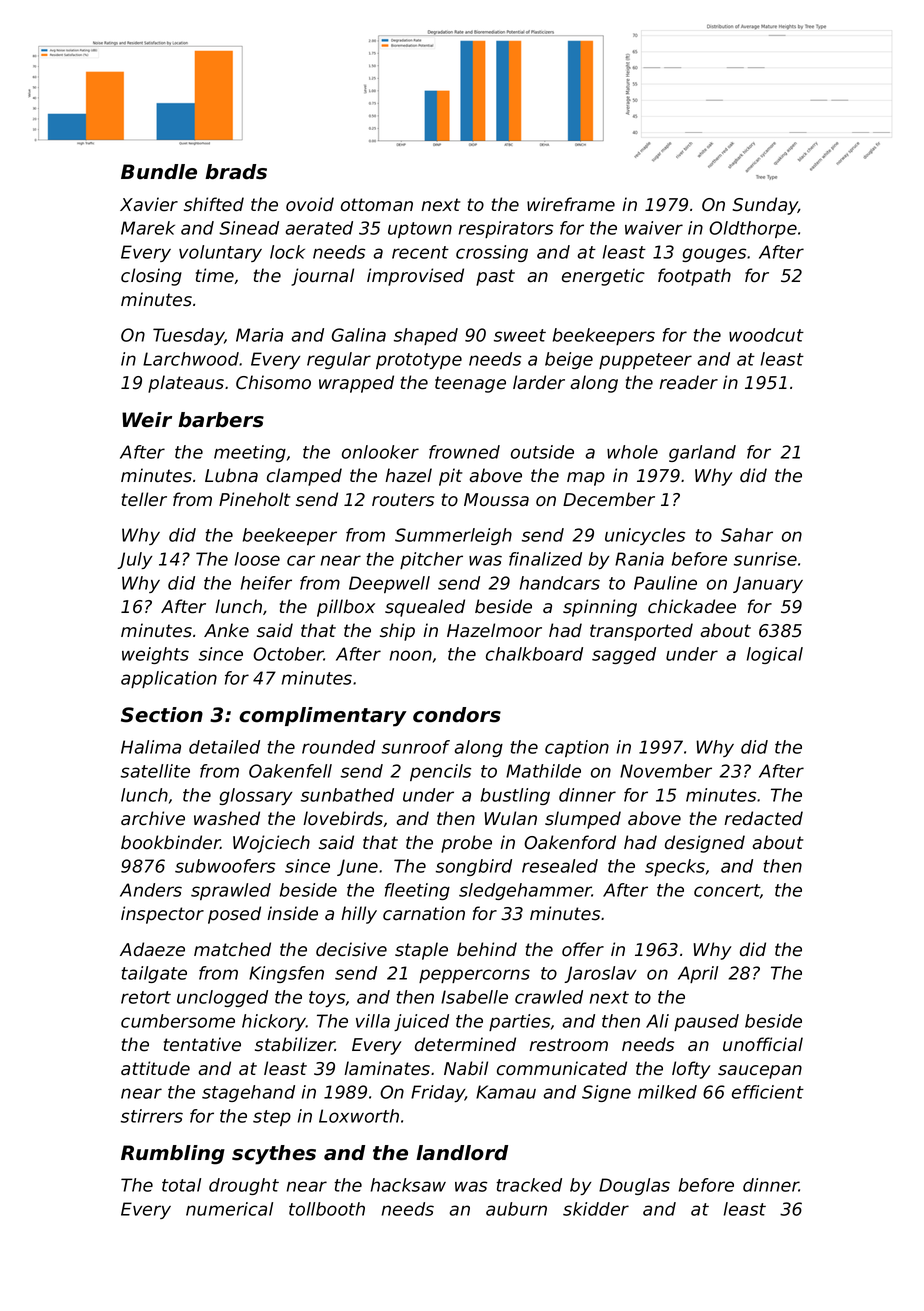 This screenshot has height=1311, width=924. Describe the element at coordinates (571, 204) in the screenshot. I see `wireframe` at that location.
